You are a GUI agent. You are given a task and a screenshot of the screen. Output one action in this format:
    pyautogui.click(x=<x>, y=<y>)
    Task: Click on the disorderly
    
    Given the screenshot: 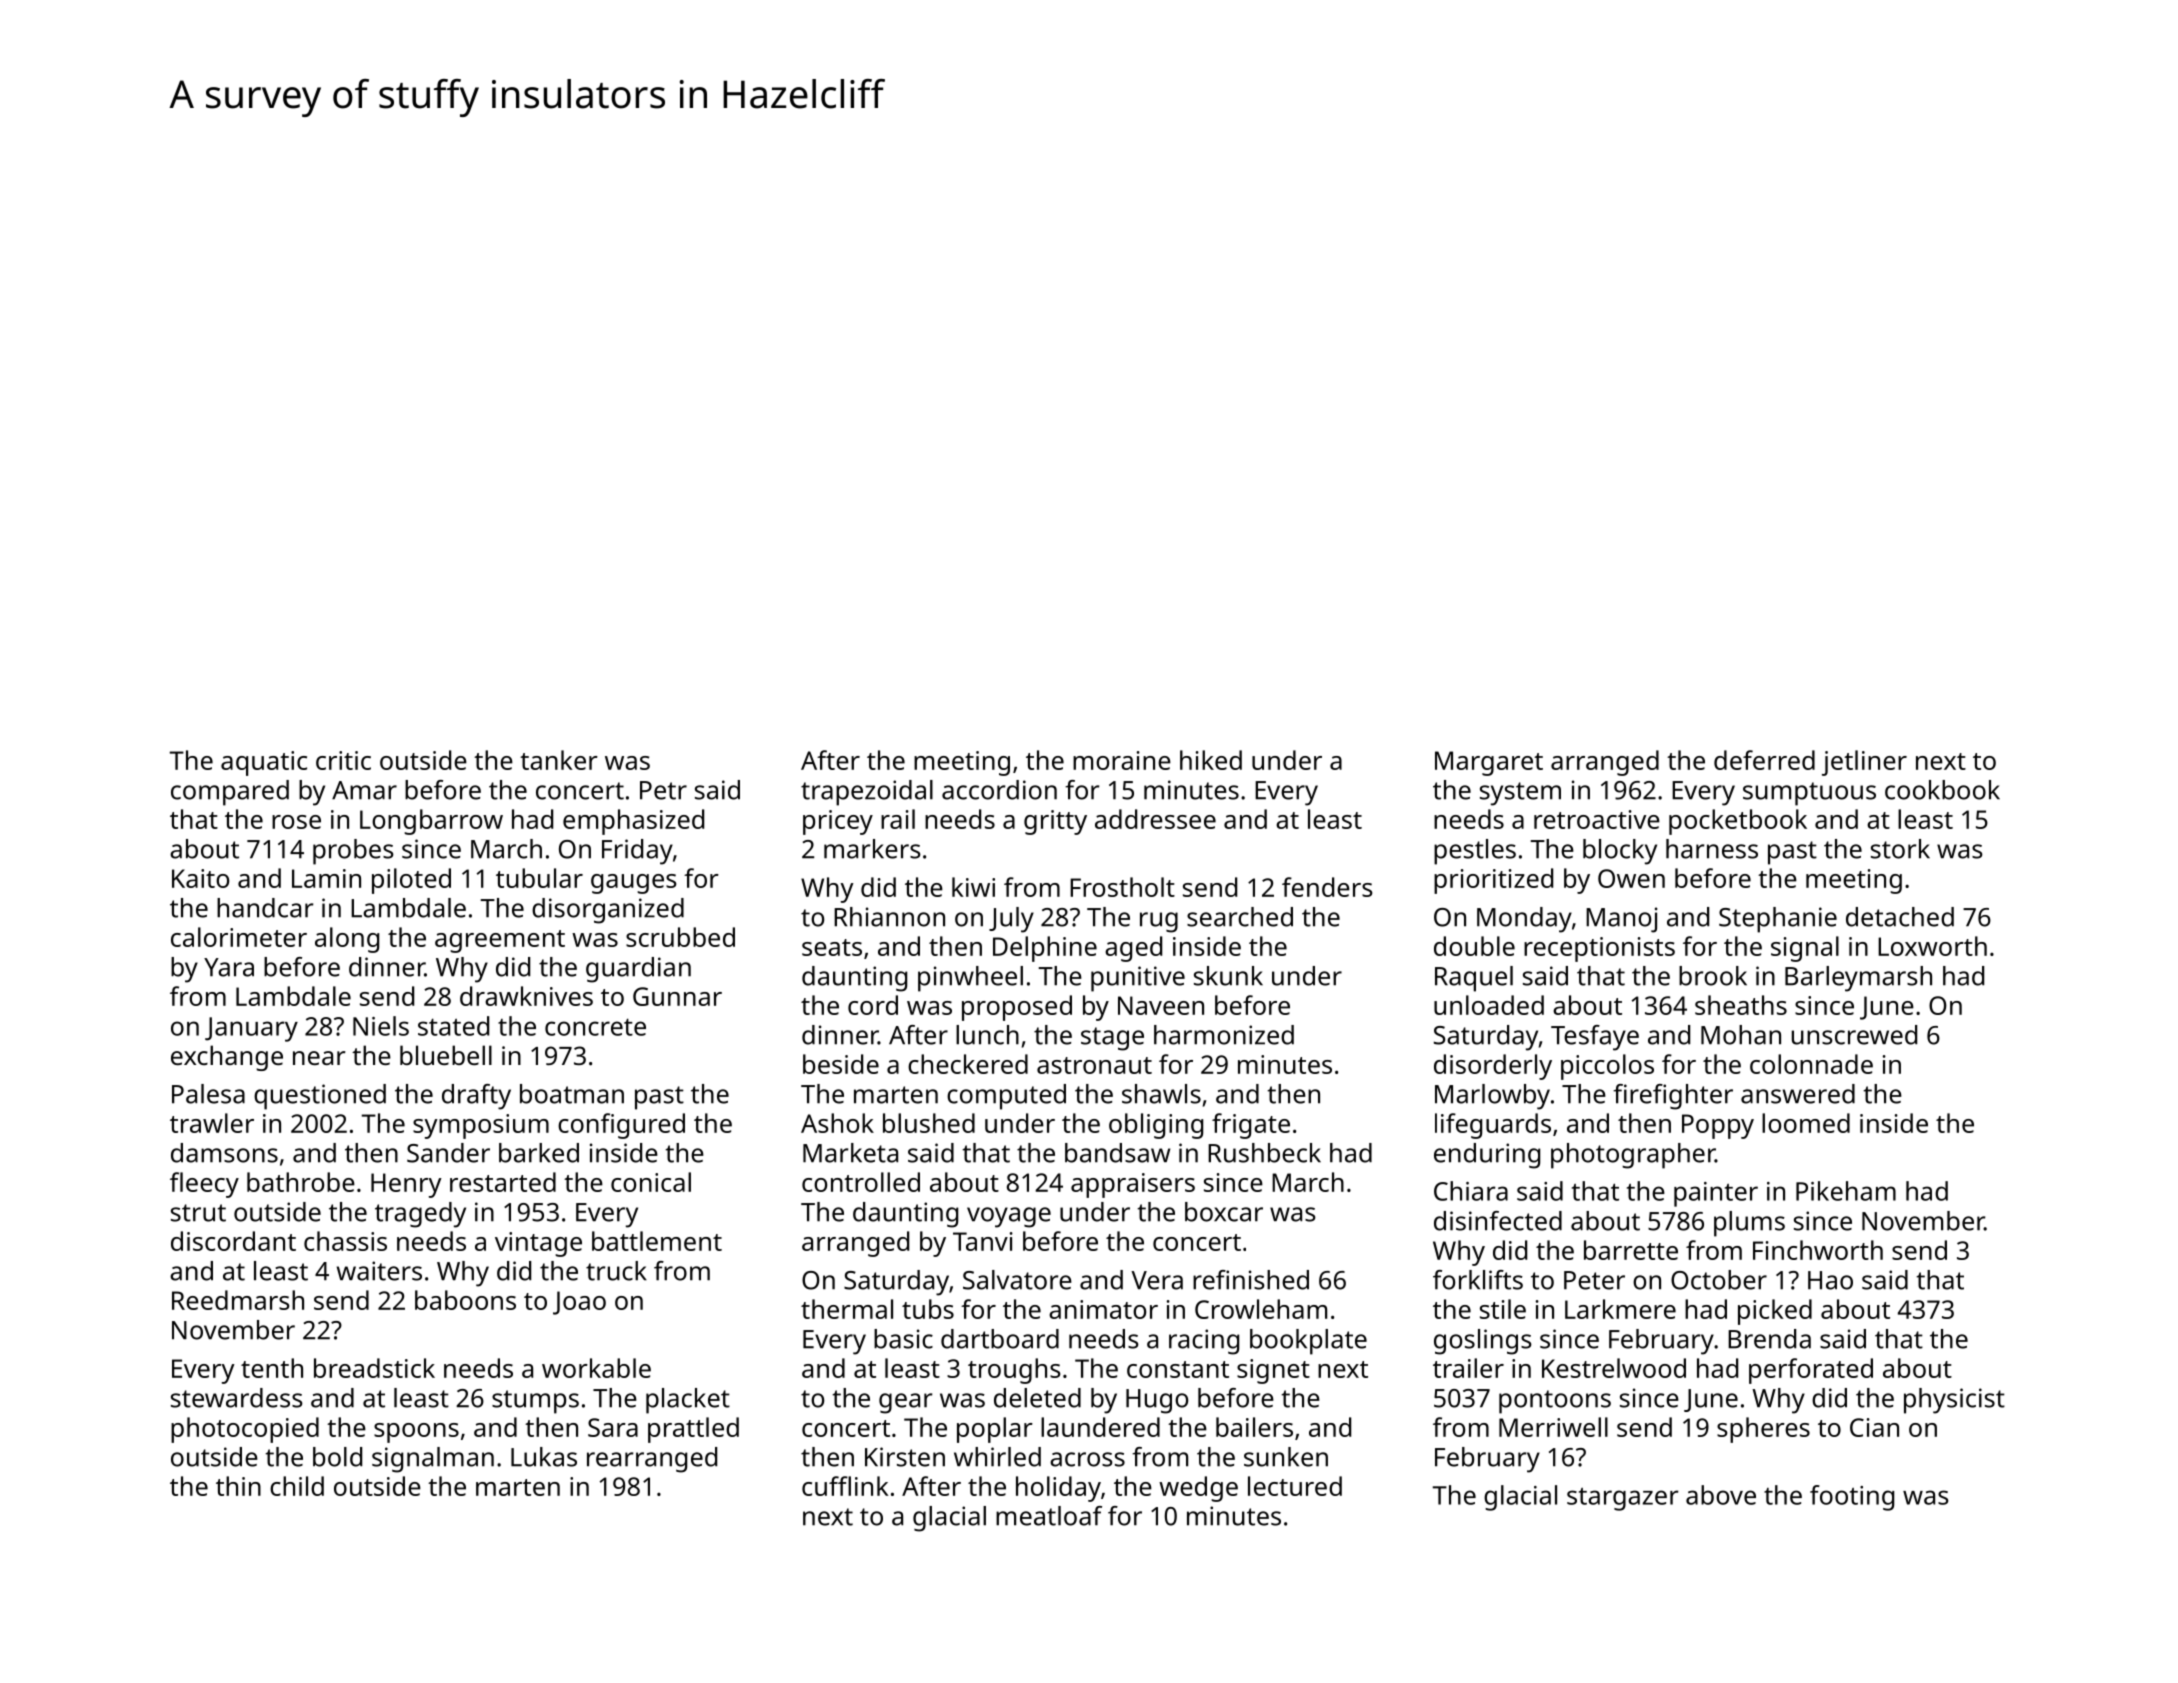 What is the action you would take?
    pyautogui.click(x=1493, y=1067)
